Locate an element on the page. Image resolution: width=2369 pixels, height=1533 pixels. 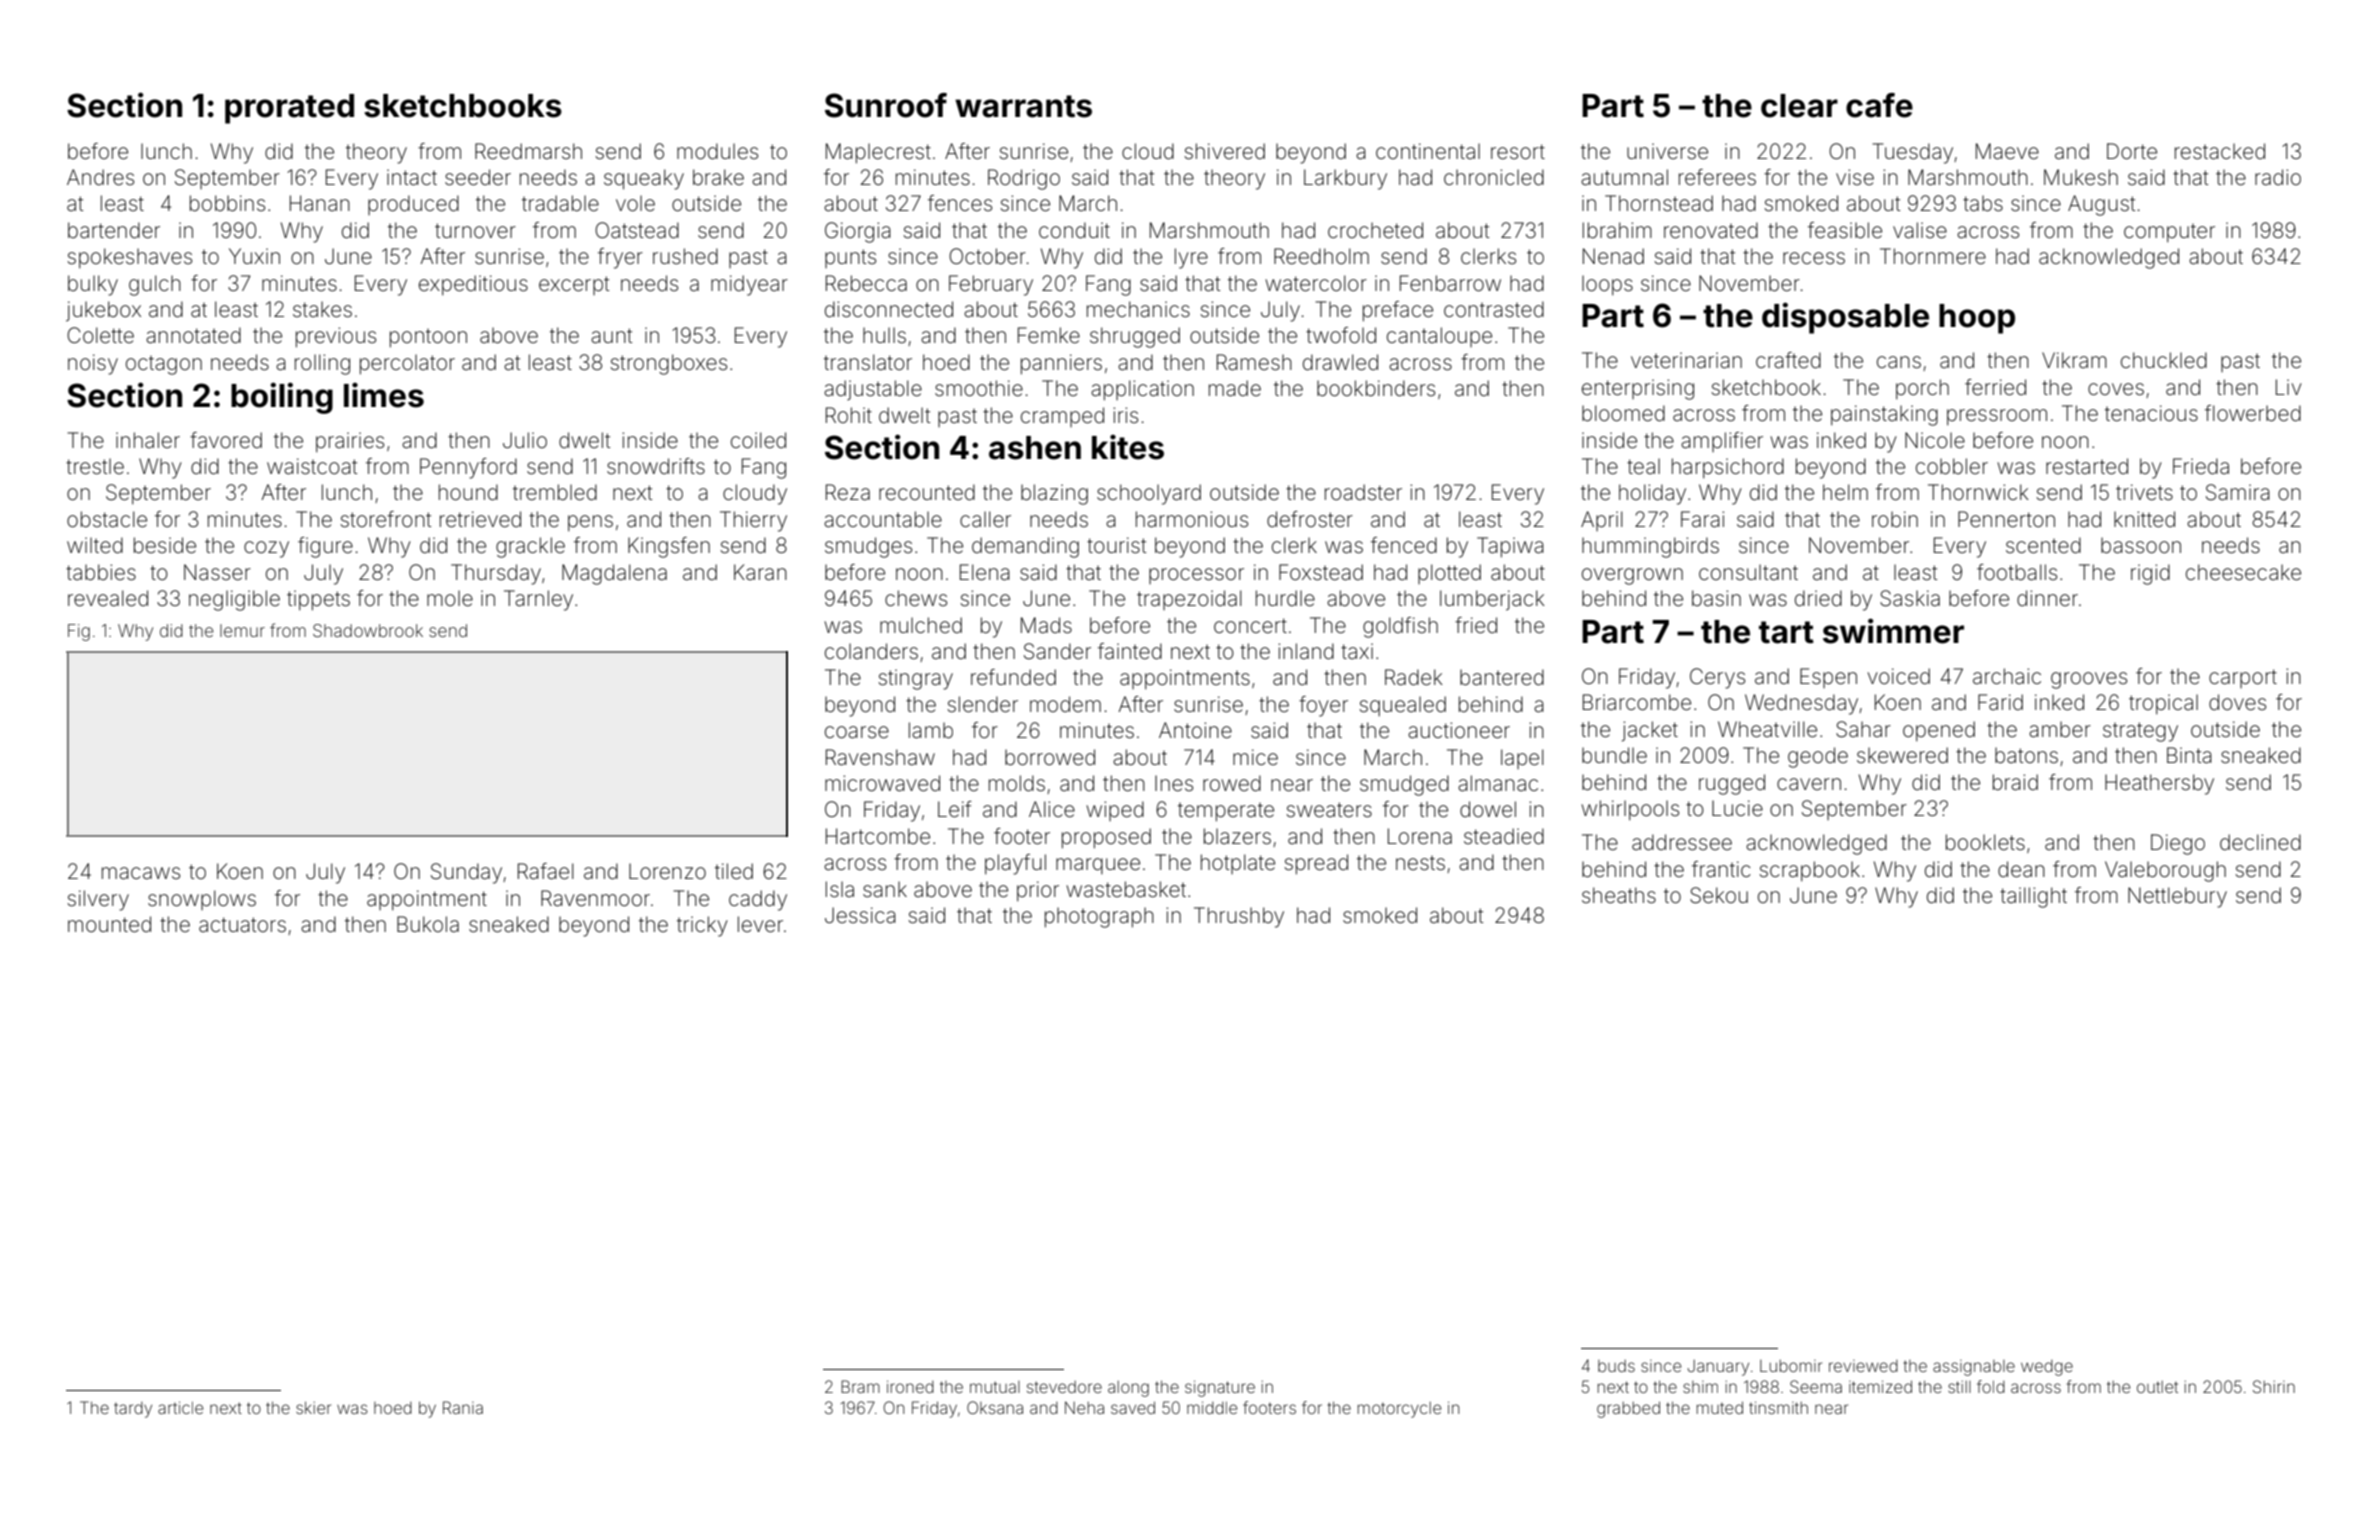
Rania is located at coordinates (463, 1407).
